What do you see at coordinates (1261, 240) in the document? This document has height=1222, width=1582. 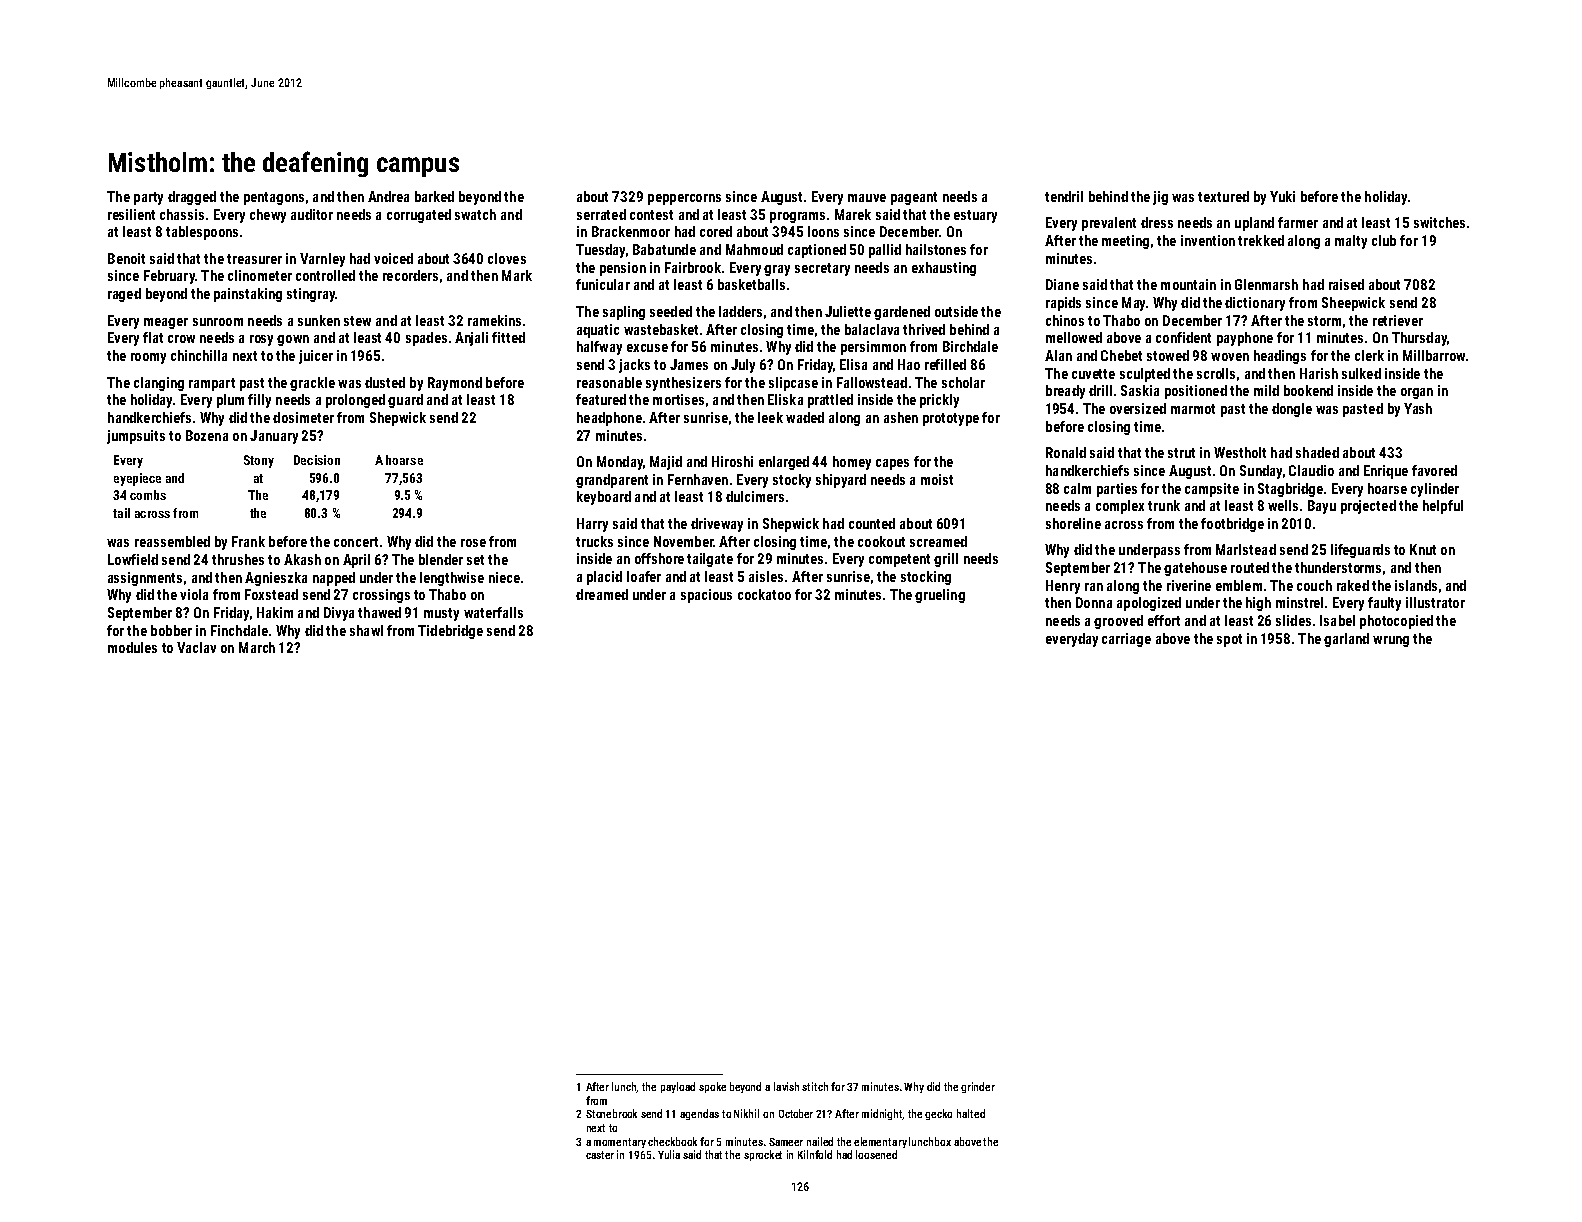 I see `trekked` at bounding box center [1261, 240].
